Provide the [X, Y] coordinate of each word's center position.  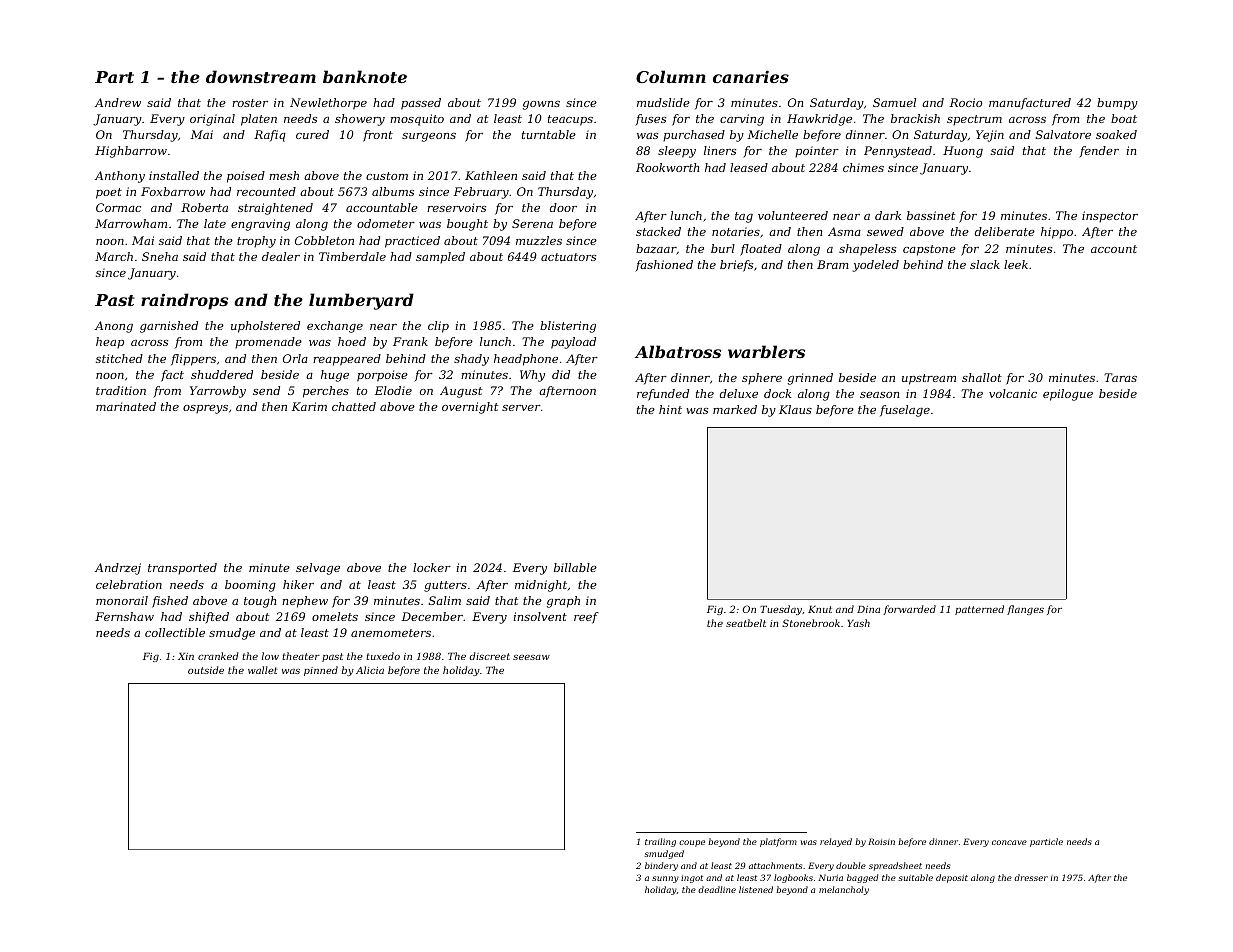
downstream [261, 76]
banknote [365, 76]
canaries [751, 76]
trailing [660, 842]
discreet [489, 656]
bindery [661, 866]
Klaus [795, 409]
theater [301, 656]
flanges [1025, 610]
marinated [126, 406]
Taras [1120, 377]
